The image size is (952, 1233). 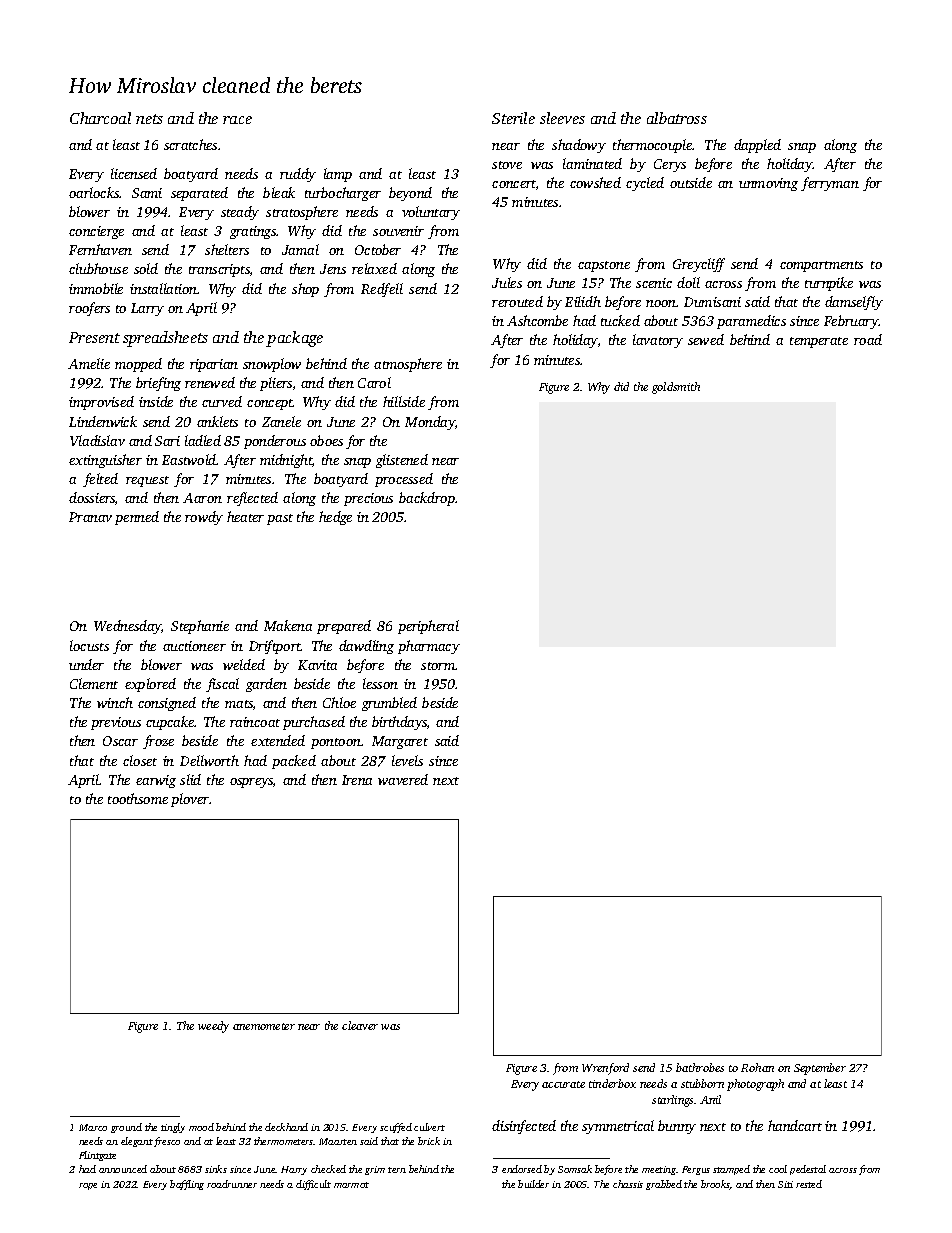 What do you see at coordinates (677, 118) in the page?
I see `albatross` at bounding box center [677, 118].
